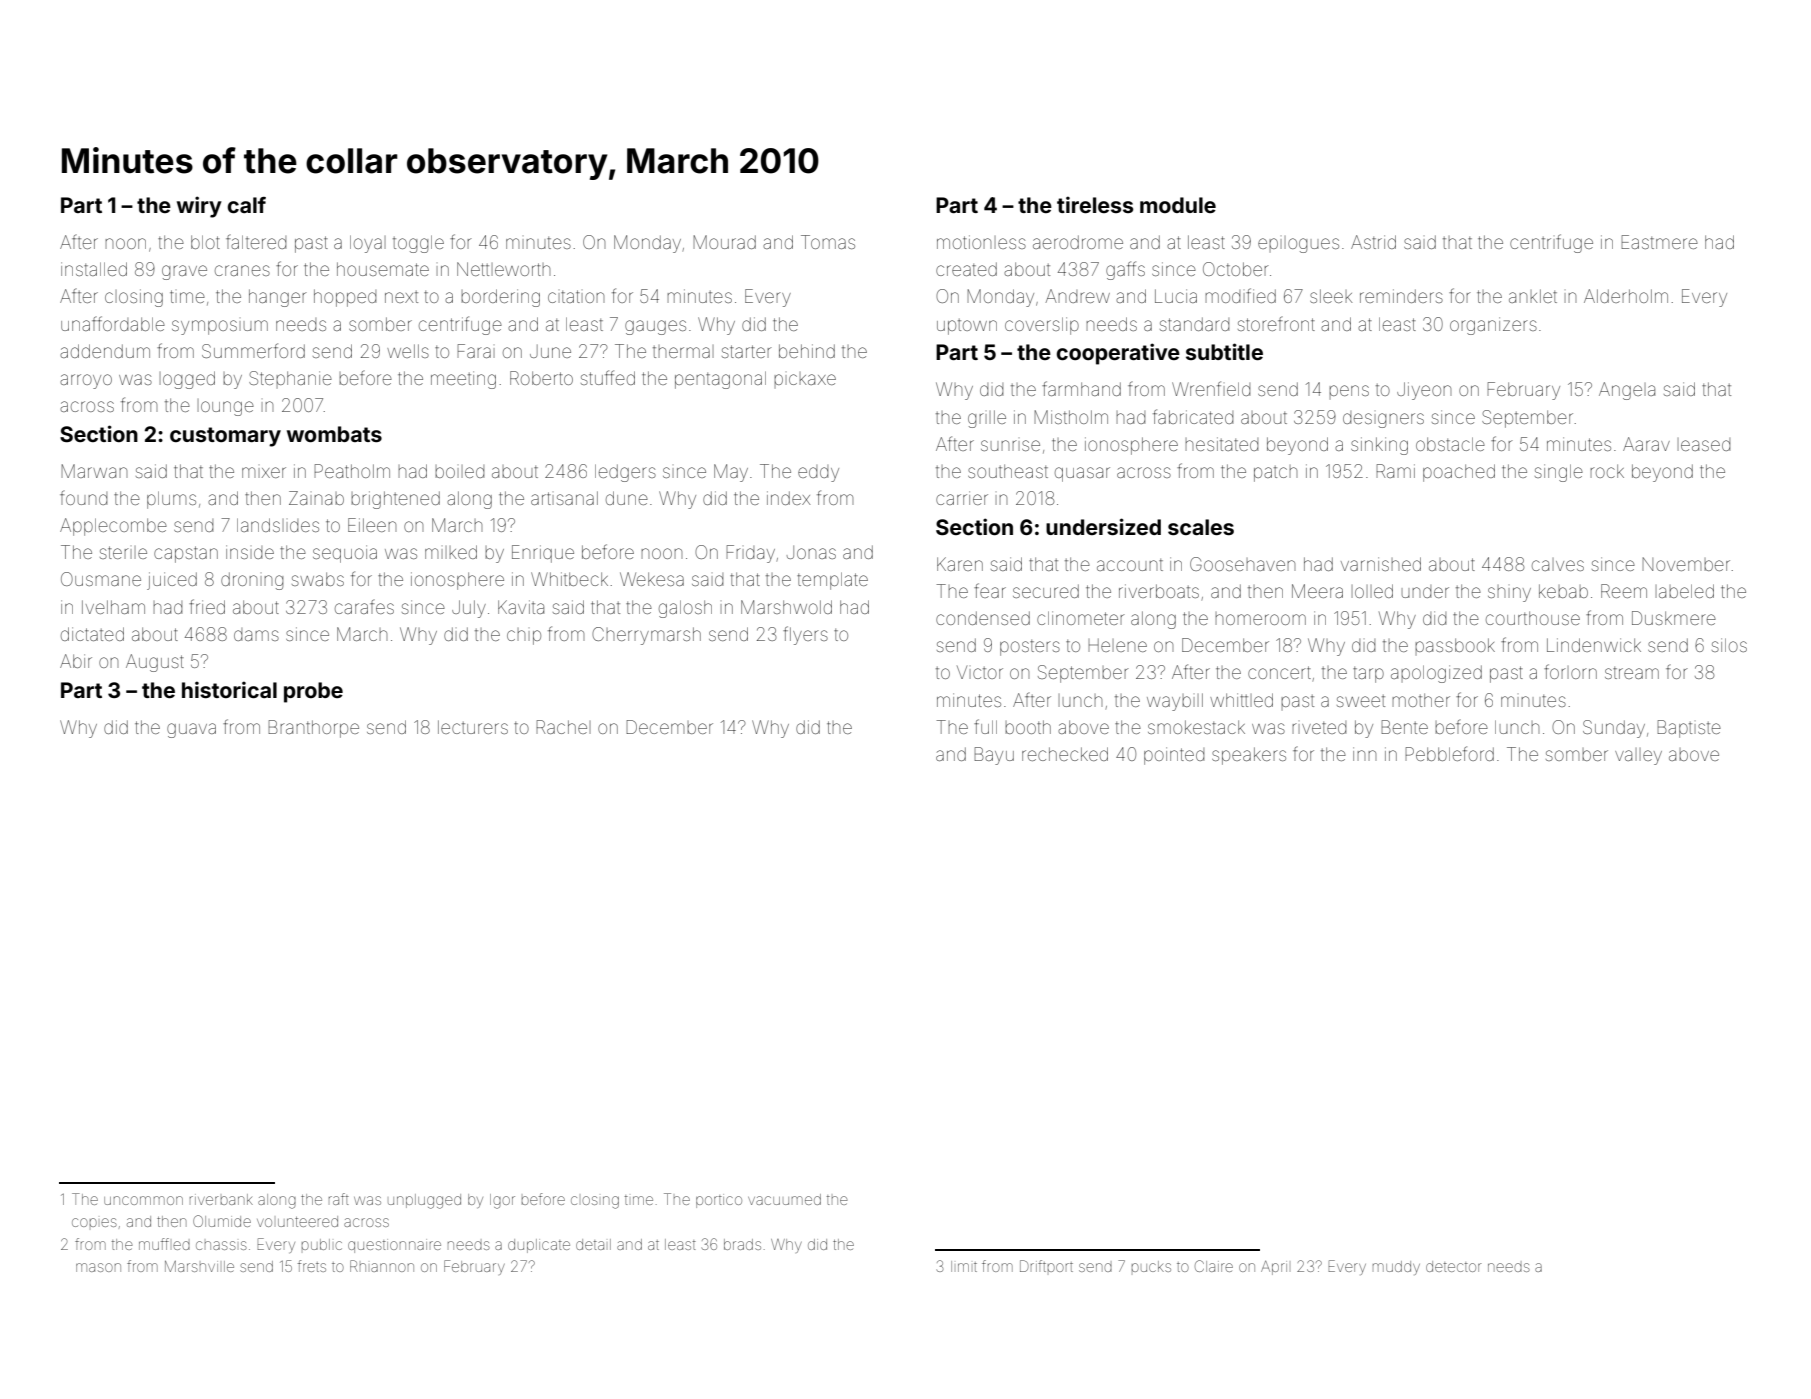 Image resolution: width=1811 pixels, height=1399 pixels. Describe the element at coordinates (655, 327) in the screenshot. I see `gauges` at that location.
